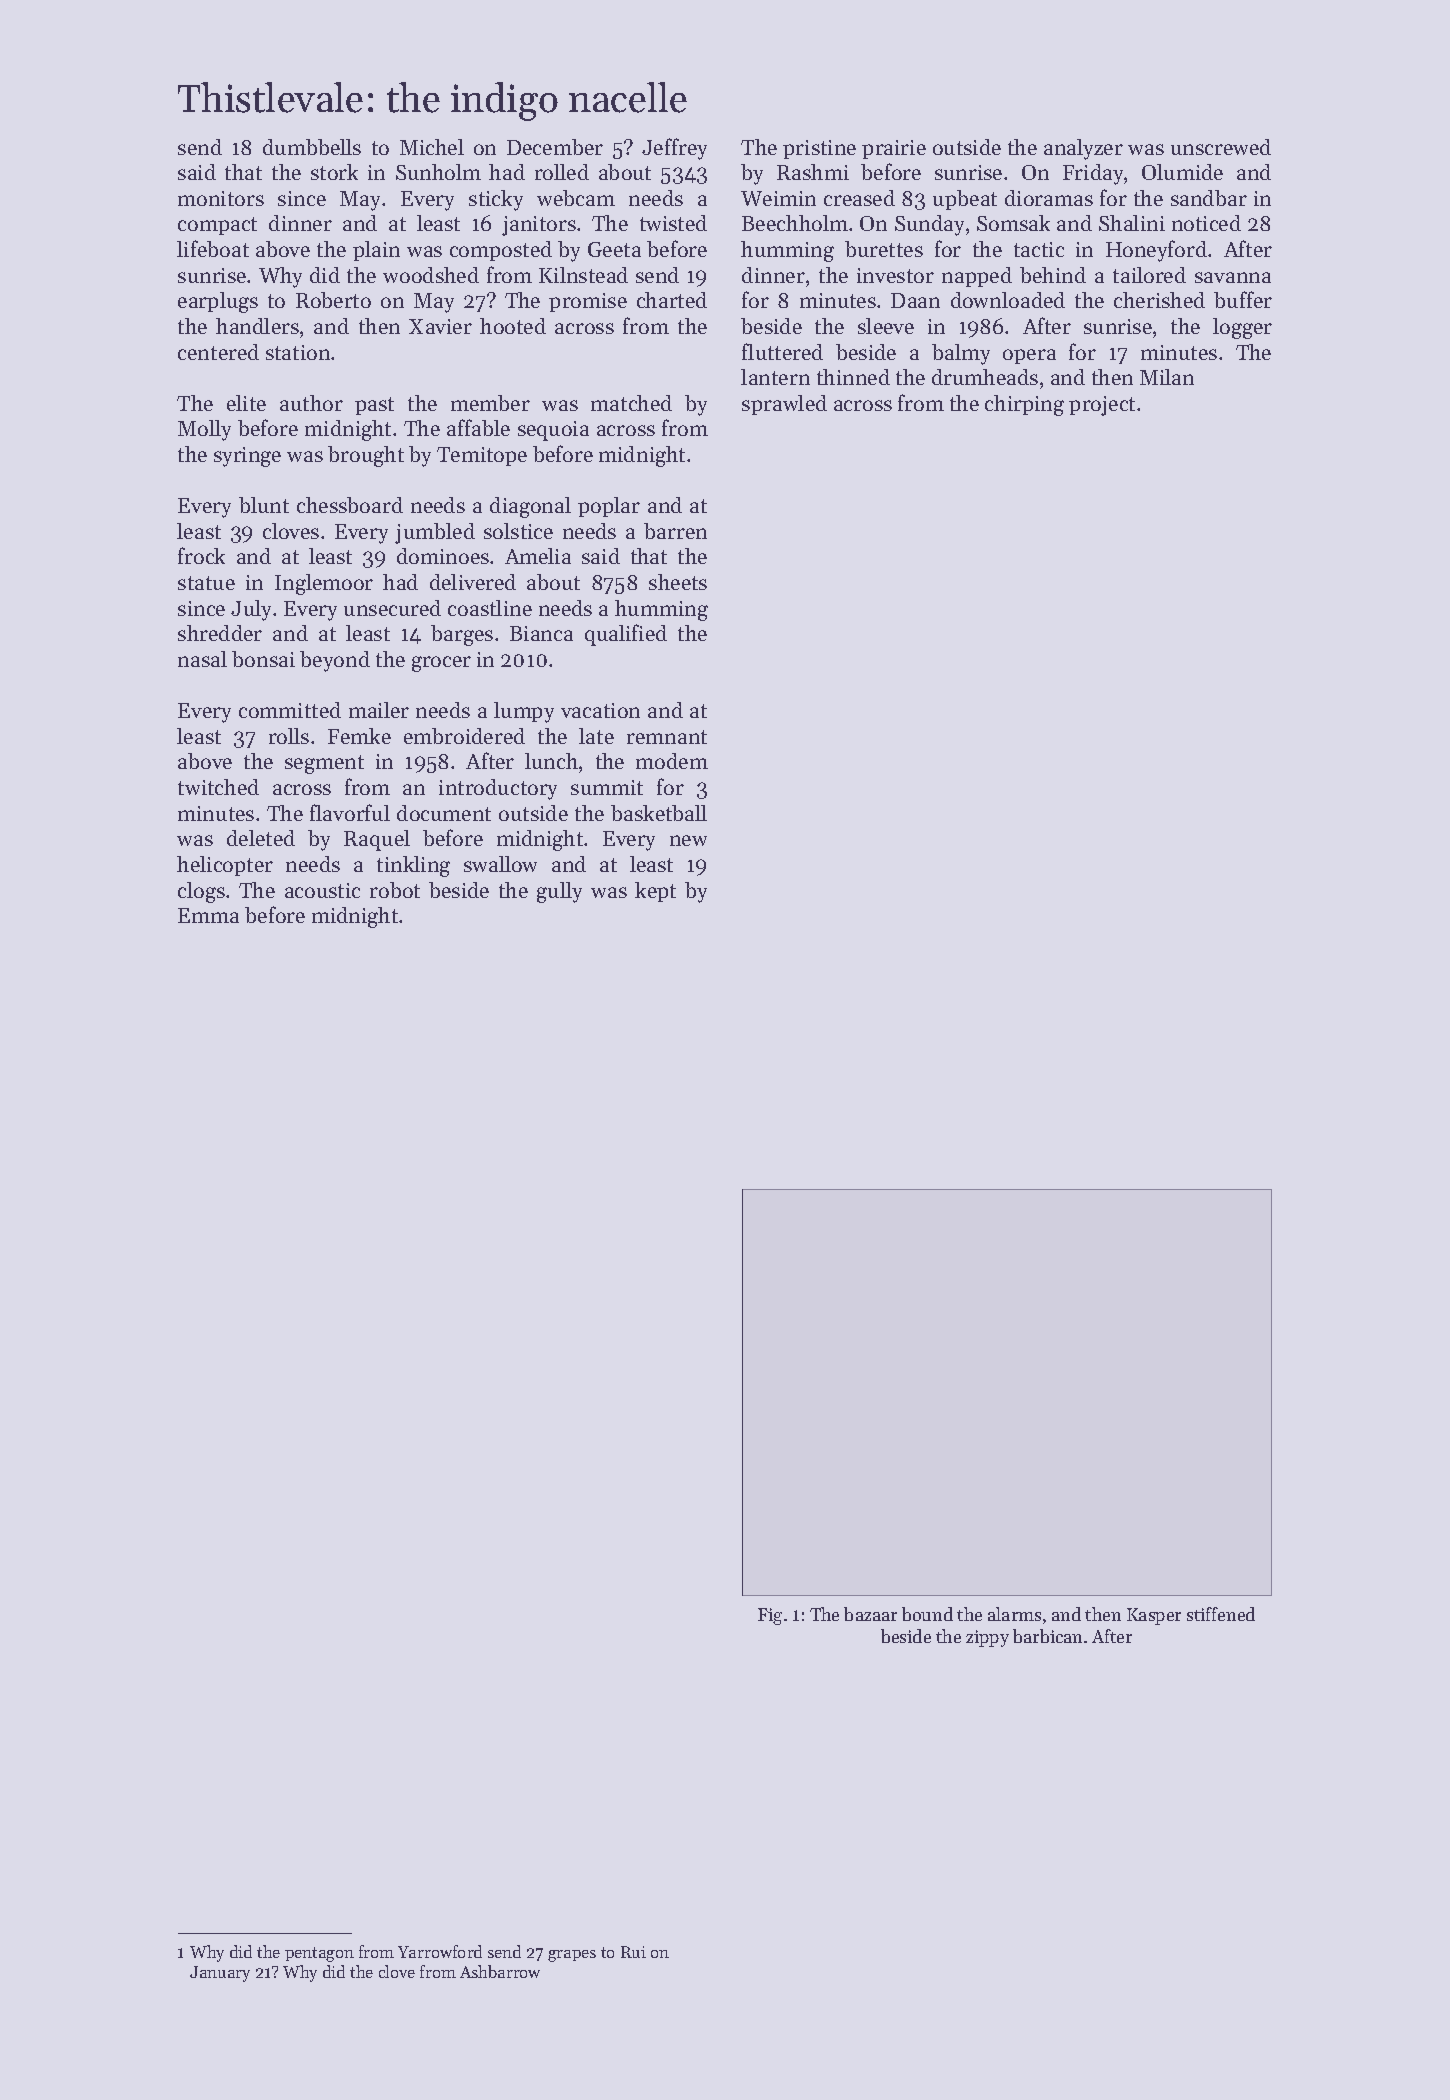 The width and height of the page is (1450, 2100). I want to click on Fig, so click(770, 1616).
